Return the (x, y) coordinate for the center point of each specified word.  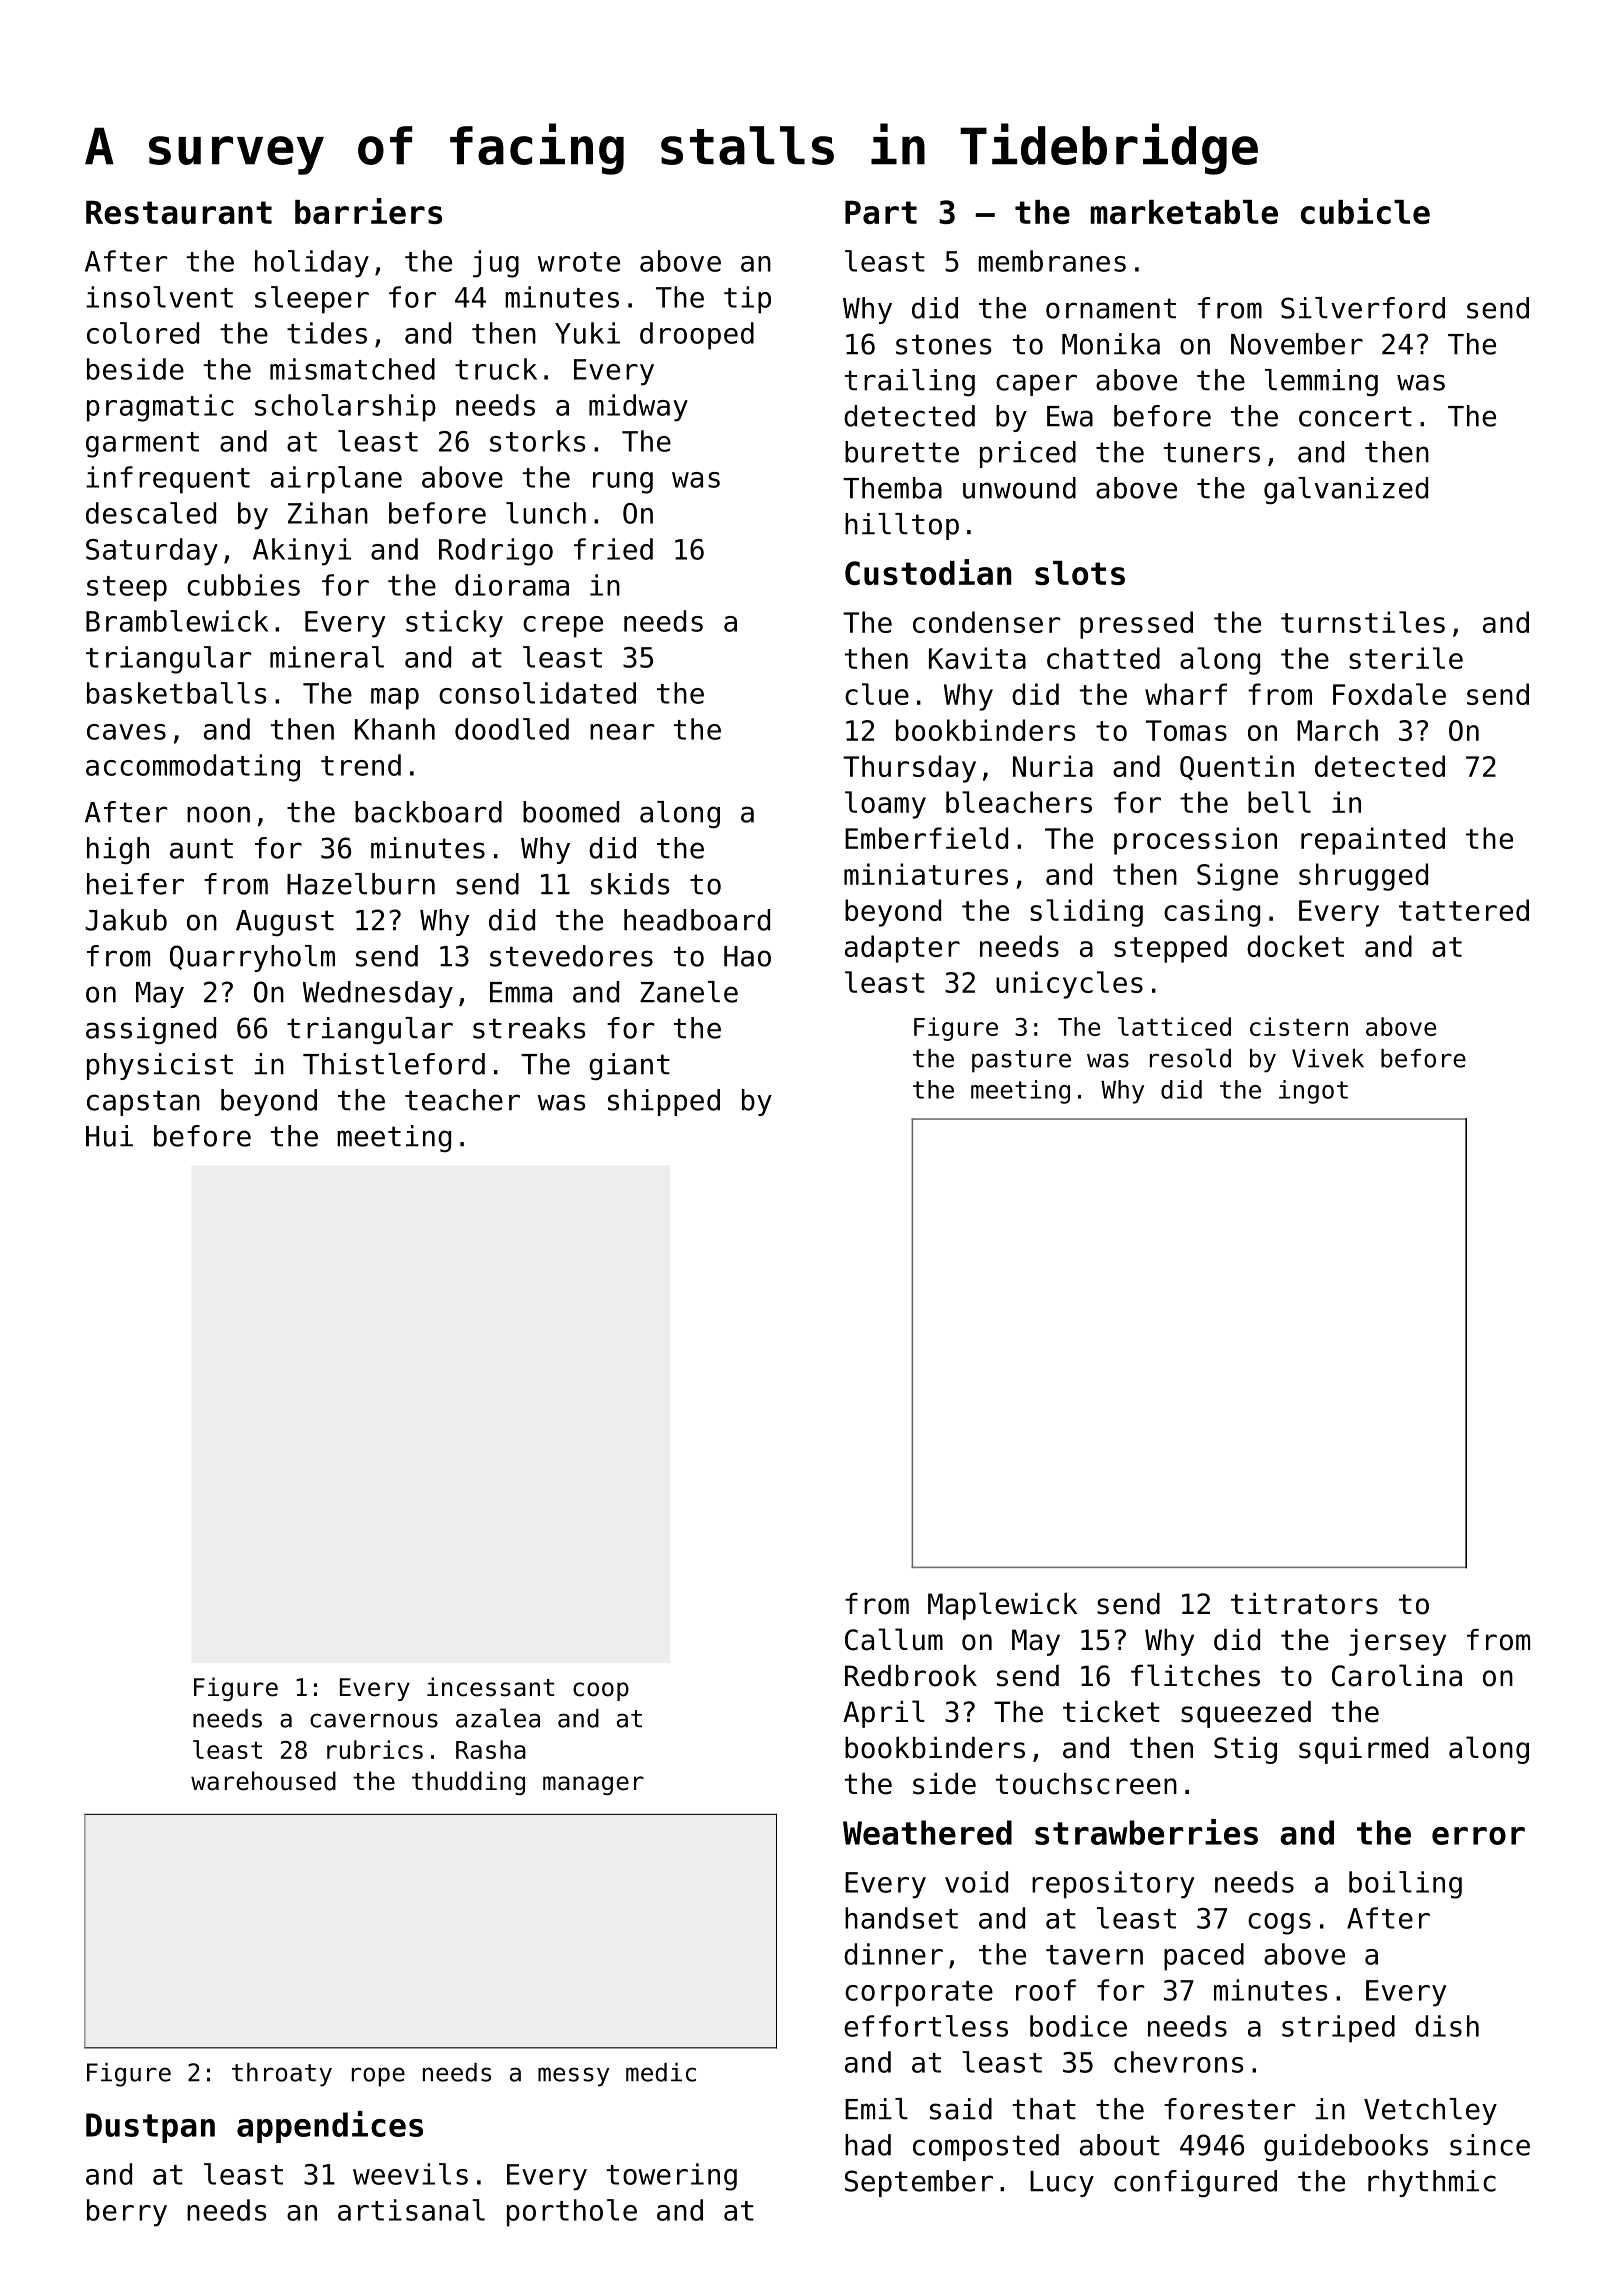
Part (881, 212)
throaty (282, 2075)
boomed (571, 812)
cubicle (1365, 211)
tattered (1464, 910)
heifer (135, 884)
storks (537, 441)
